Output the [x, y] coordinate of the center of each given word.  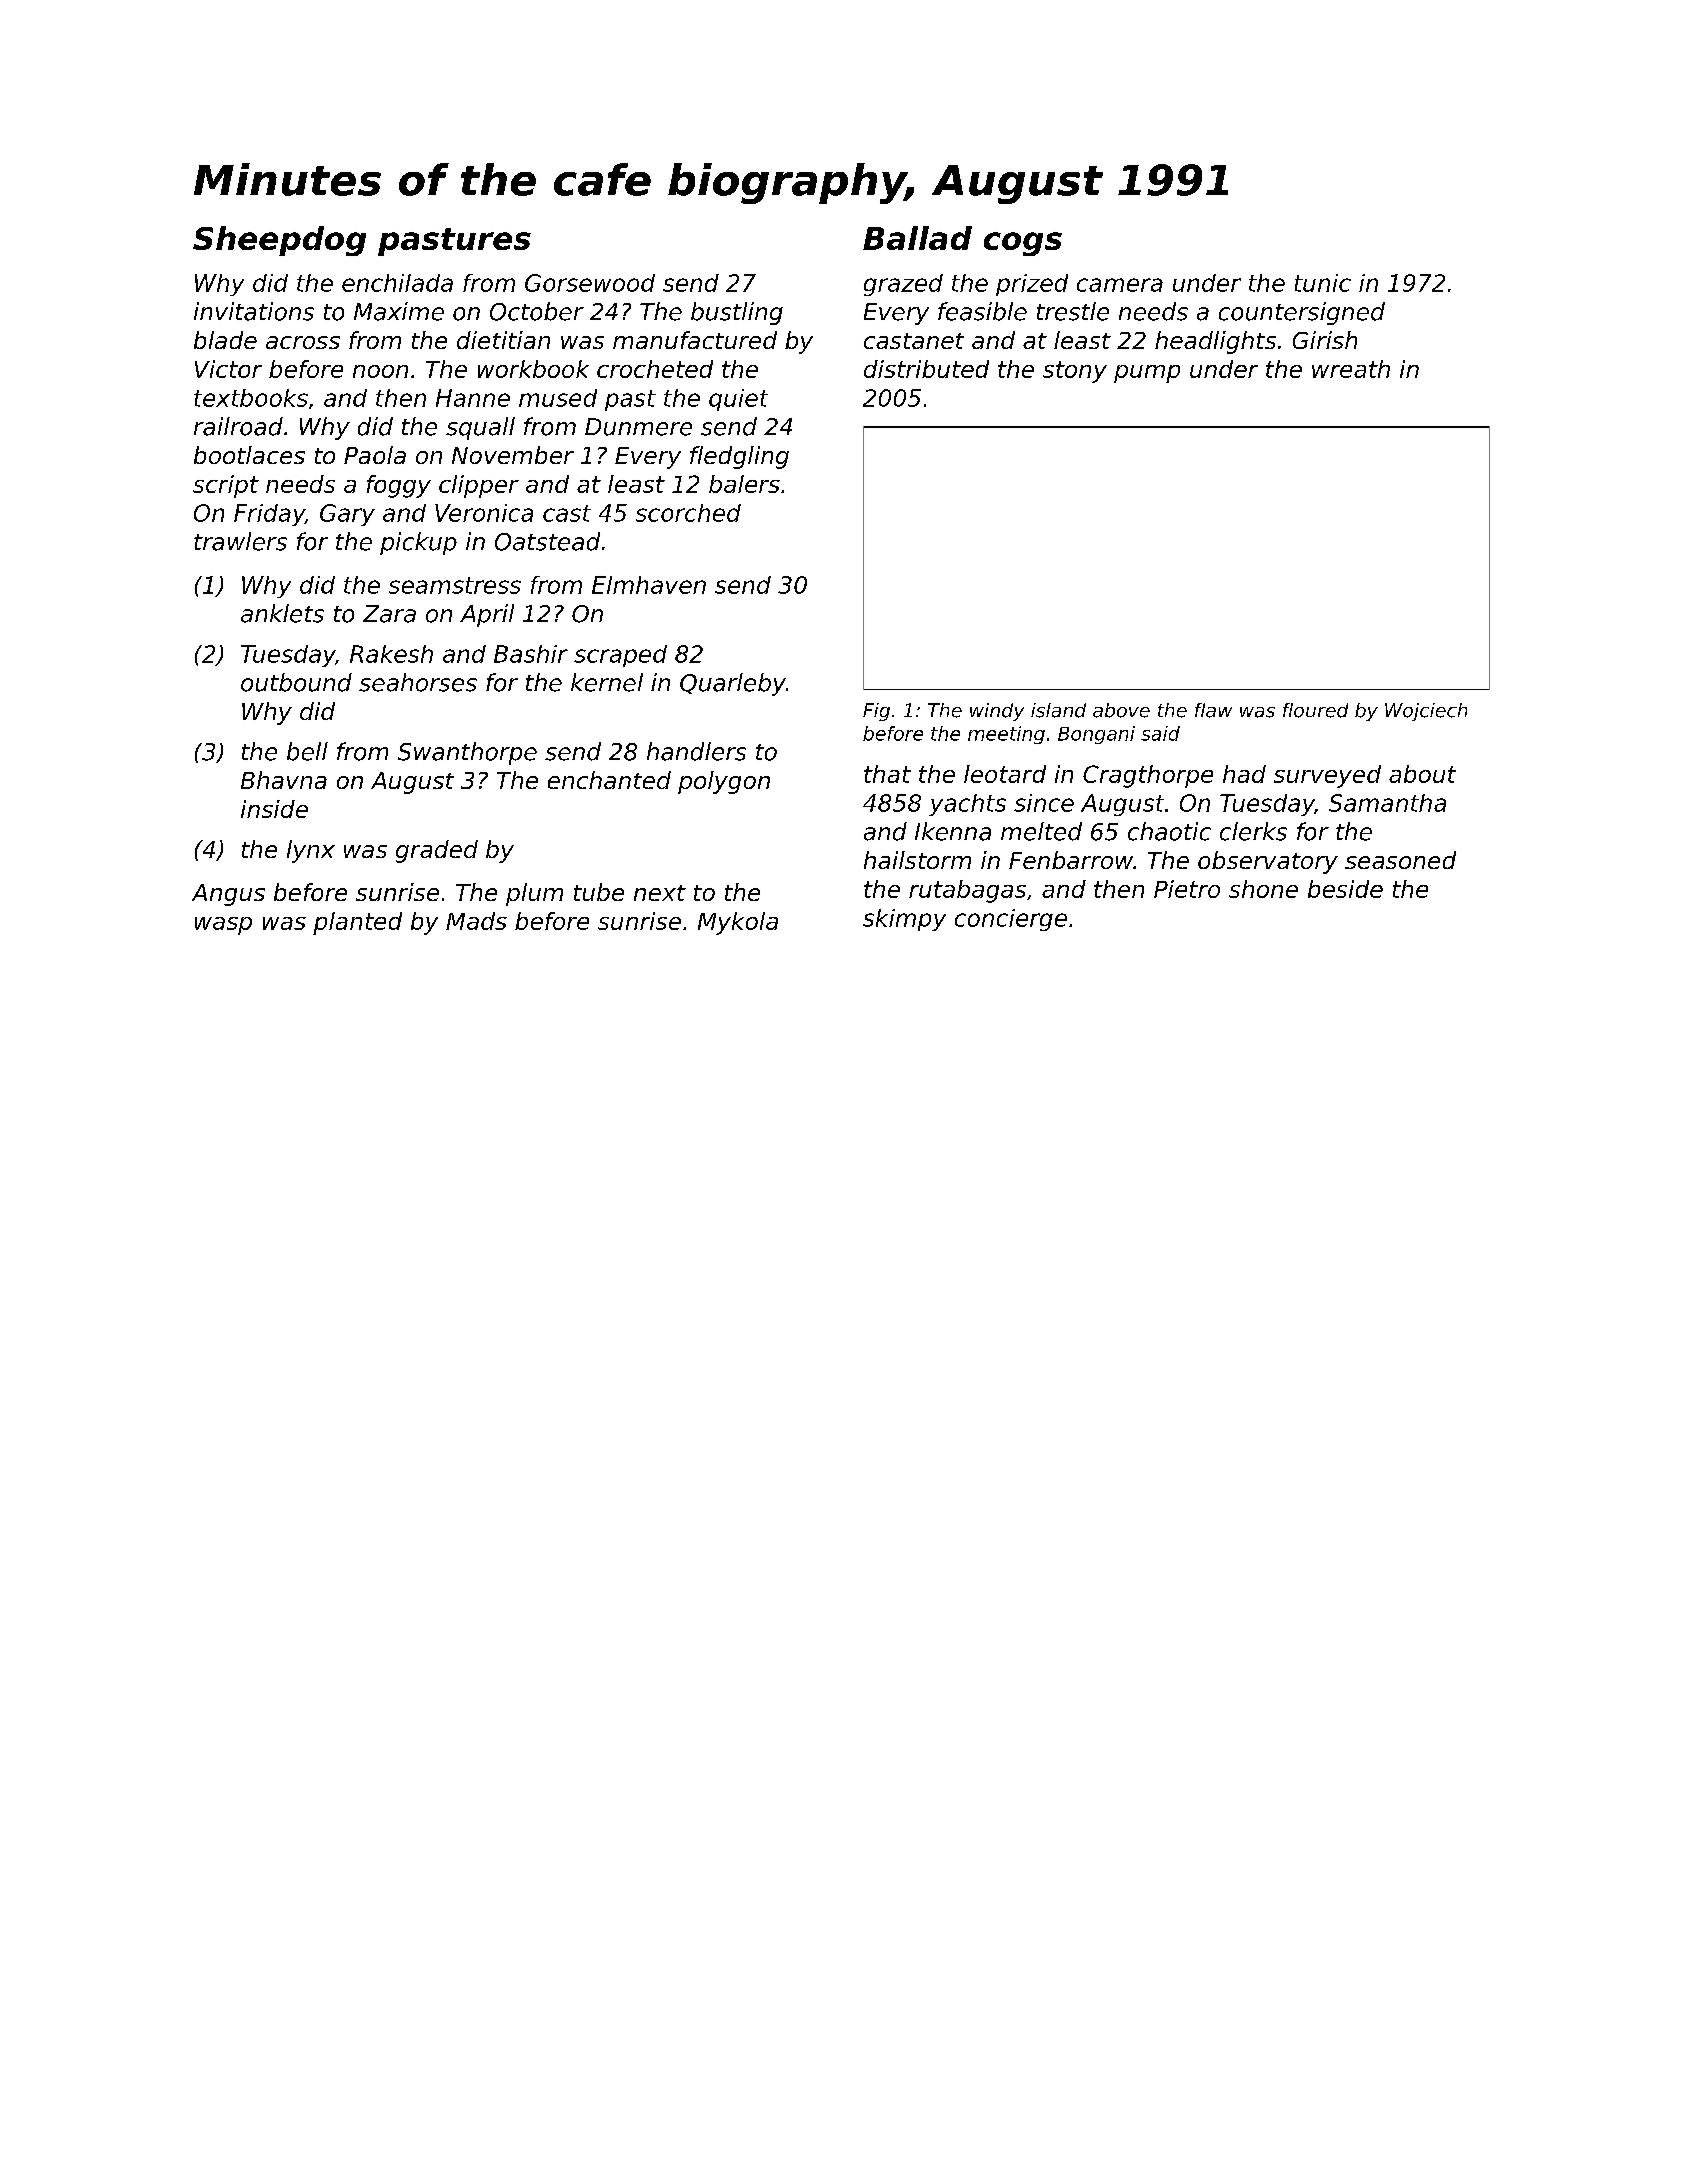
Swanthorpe [467, 753]
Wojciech [1426, 712]
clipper [479, 486]
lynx [311, 851]
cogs [1023, 244]
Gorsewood [590, 283]
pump [1147, 374]
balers [744, 484]
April [487, 615]
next [660, 893]
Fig [876, 712]
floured [1315, 710]
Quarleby [733, 684]
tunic [1323, 283]
